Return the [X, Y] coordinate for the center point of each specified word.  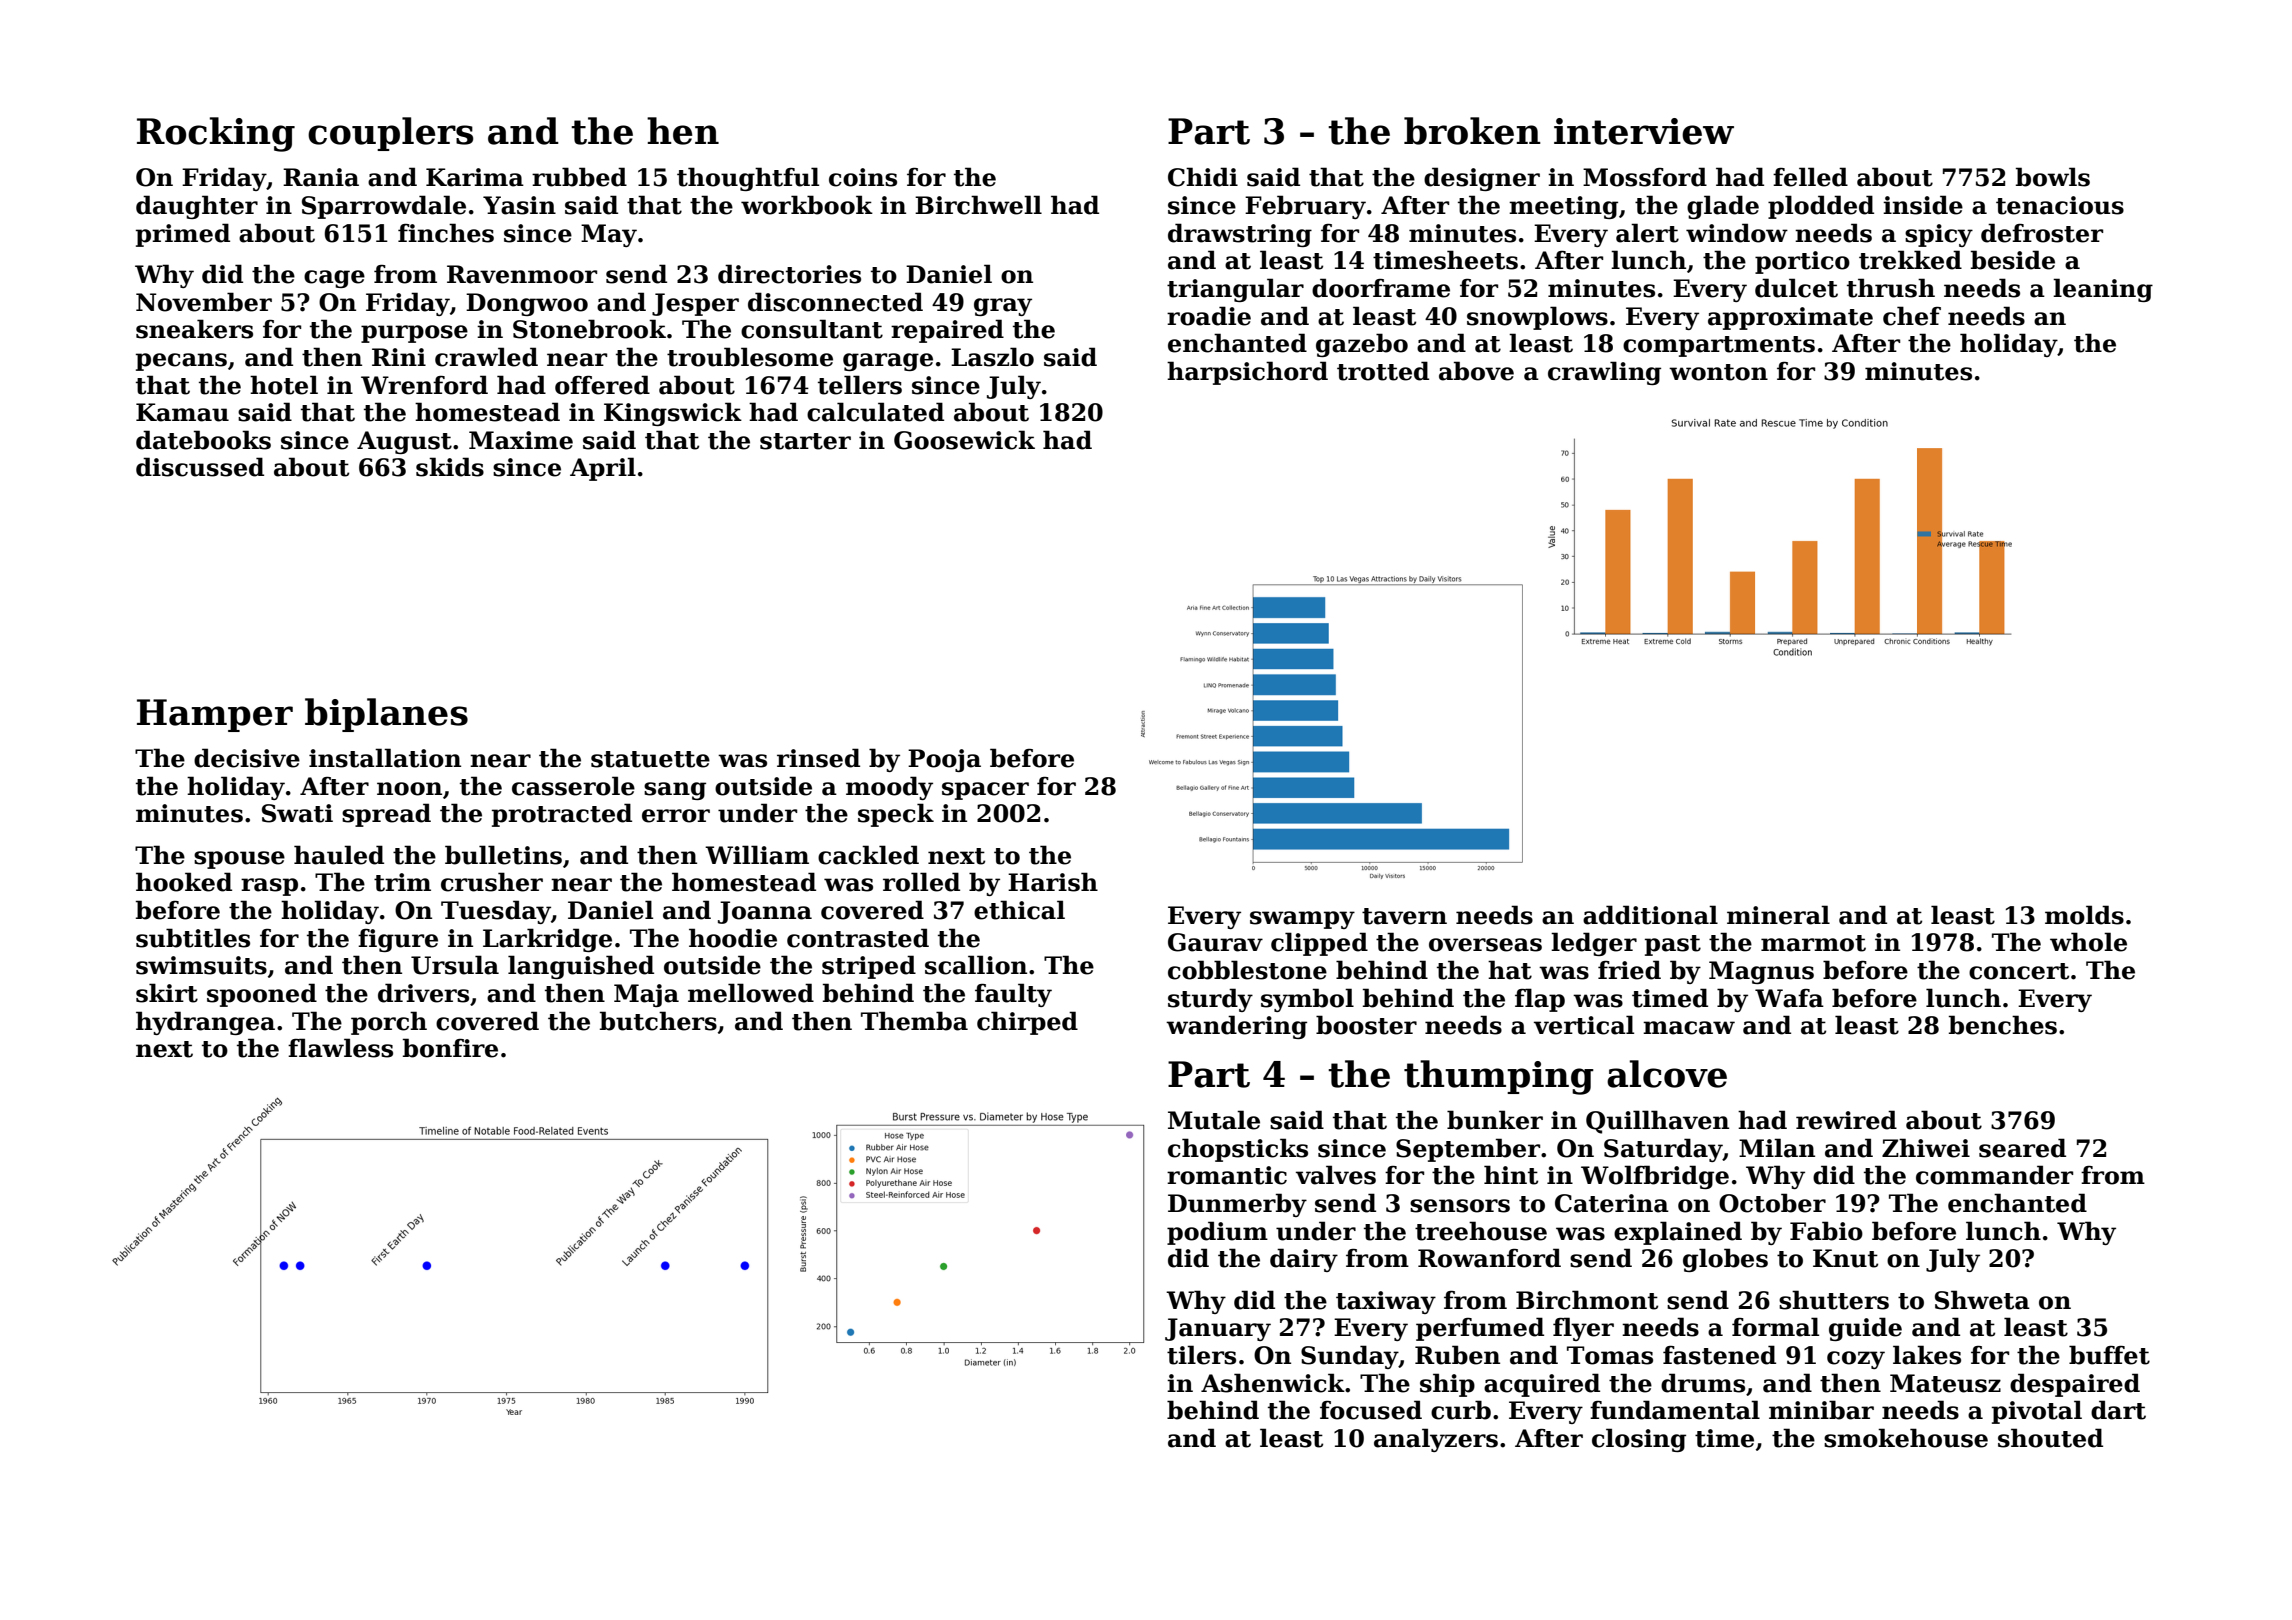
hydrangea [205, 1023]
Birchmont [1587, 1300]
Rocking [216, 134]
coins [863, 177]
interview [1644, 131]
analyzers [1436, 1440]
